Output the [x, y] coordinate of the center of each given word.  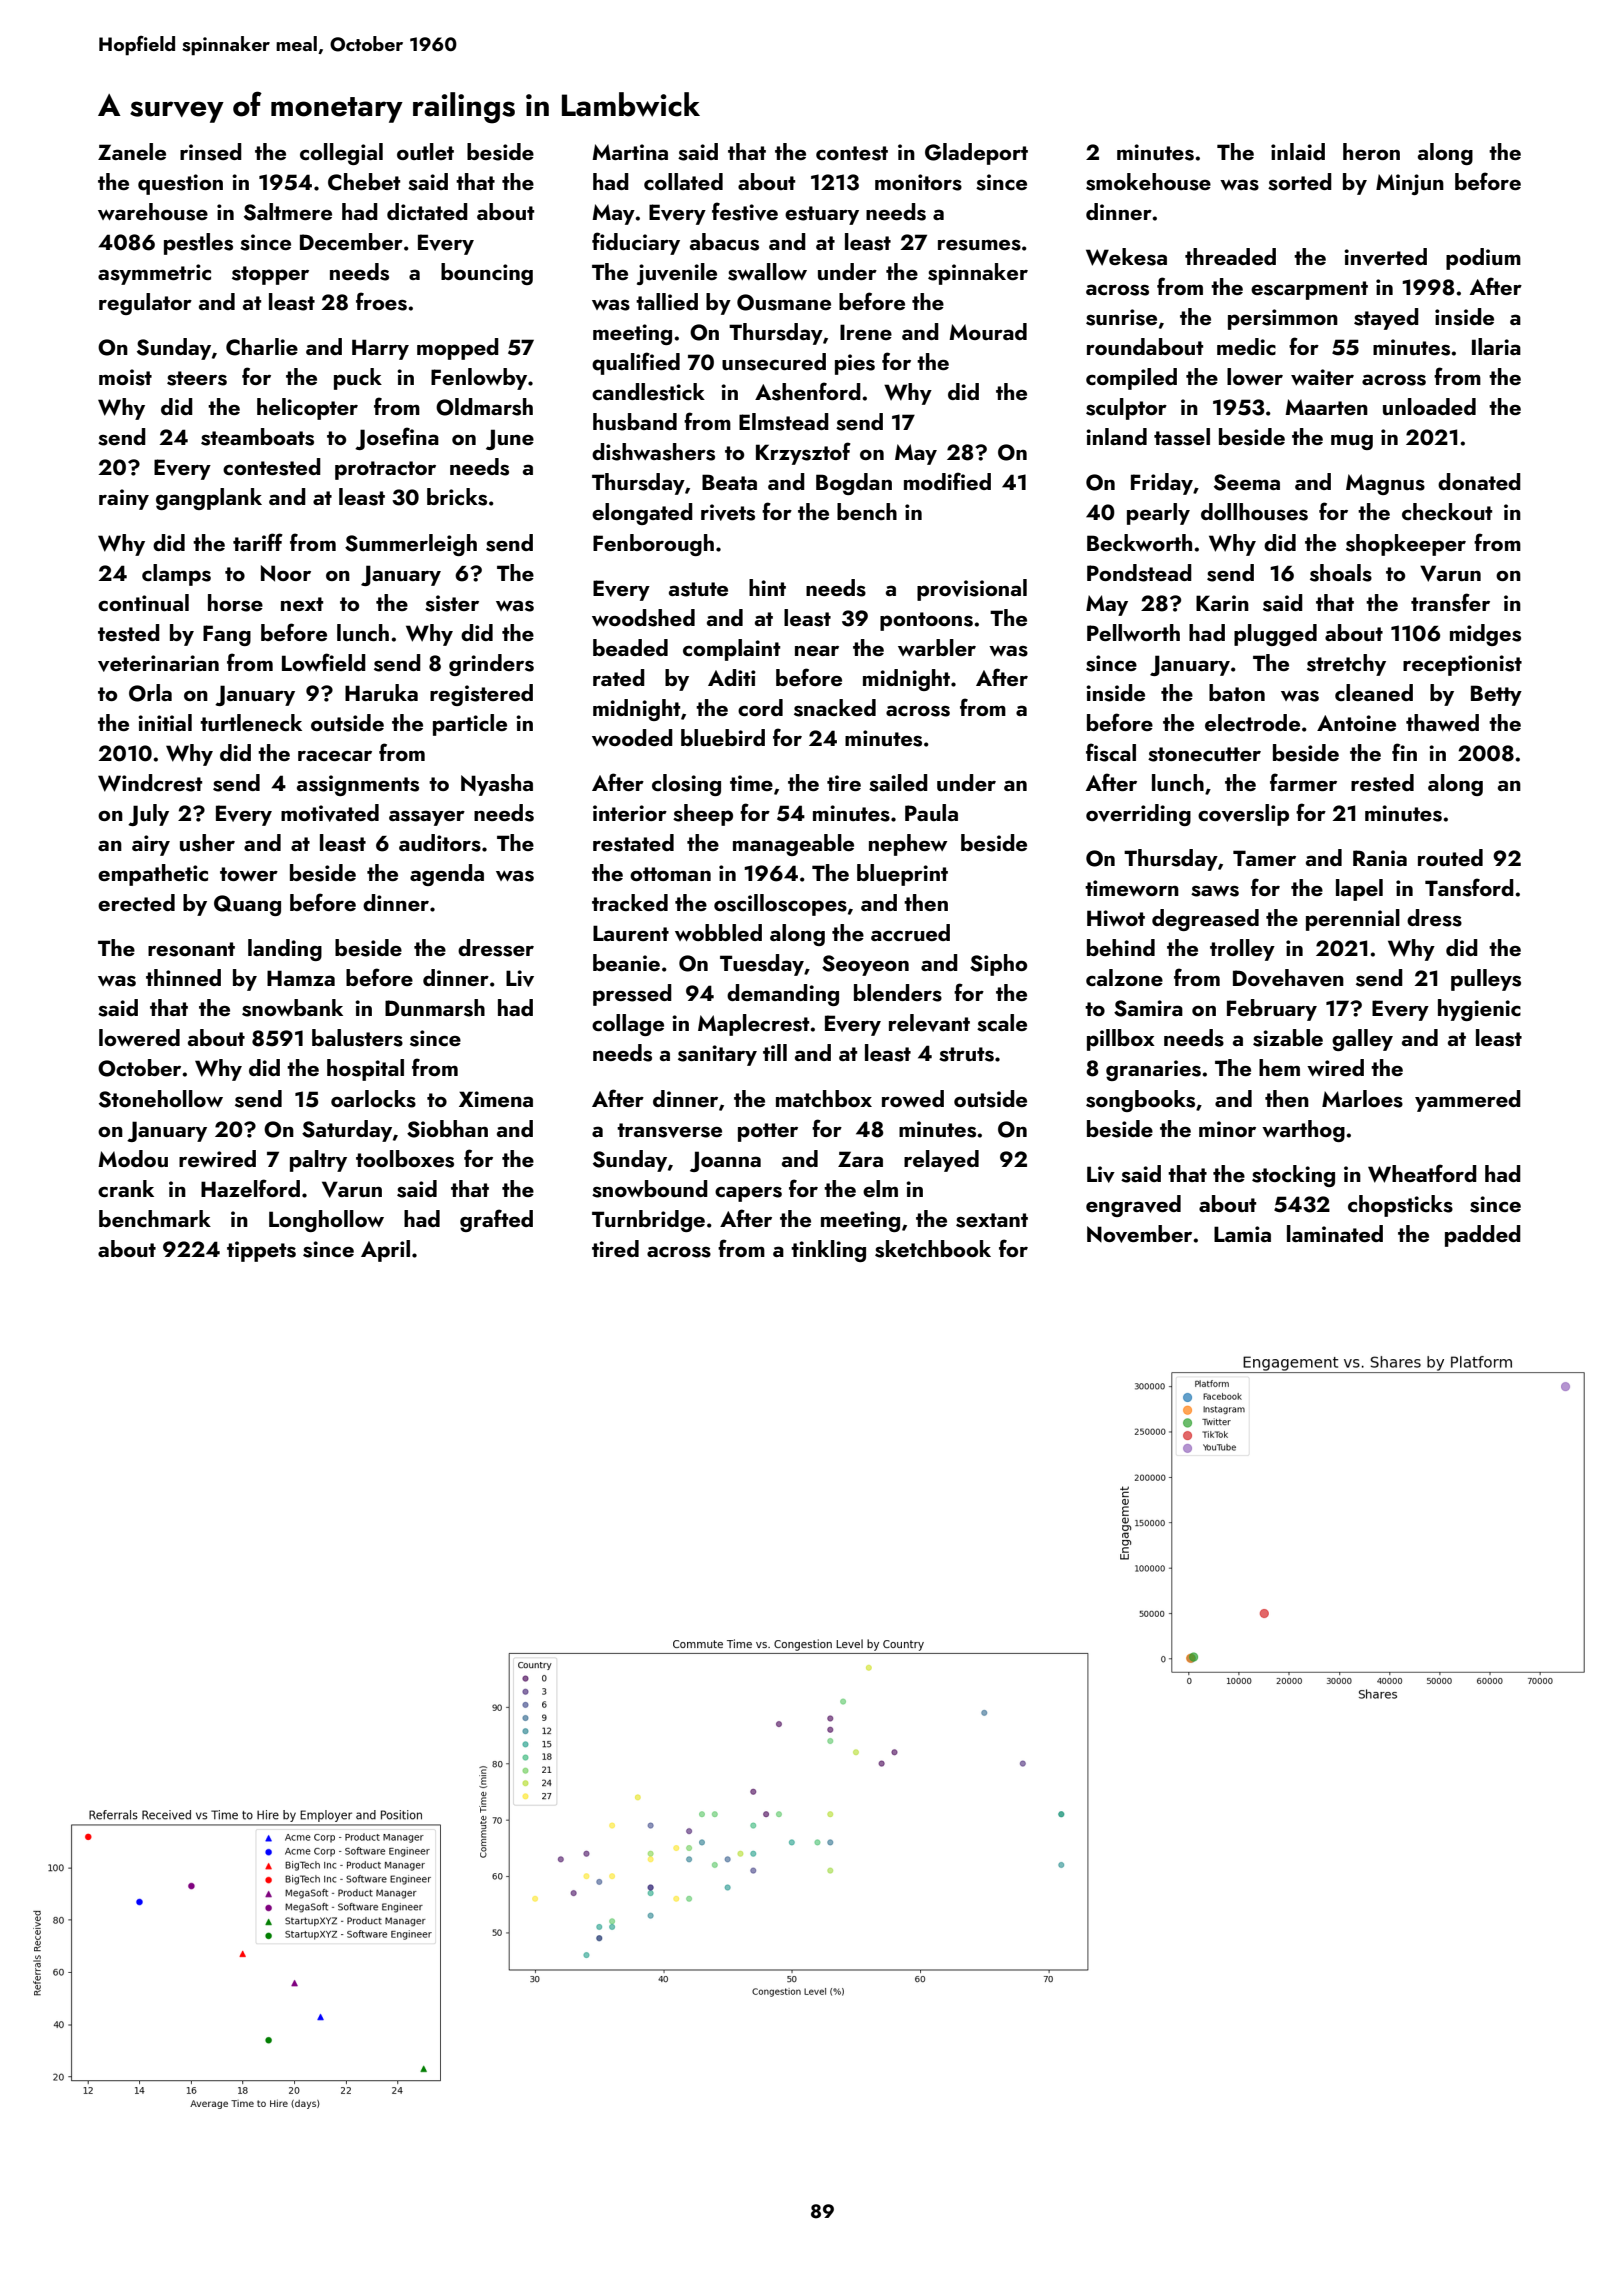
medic [1246, 346]
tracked [630, 902]
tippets [261, 1251]
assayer [427, 818]
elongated [642, 514]
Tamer [1264, 858]
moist [125, 377]
